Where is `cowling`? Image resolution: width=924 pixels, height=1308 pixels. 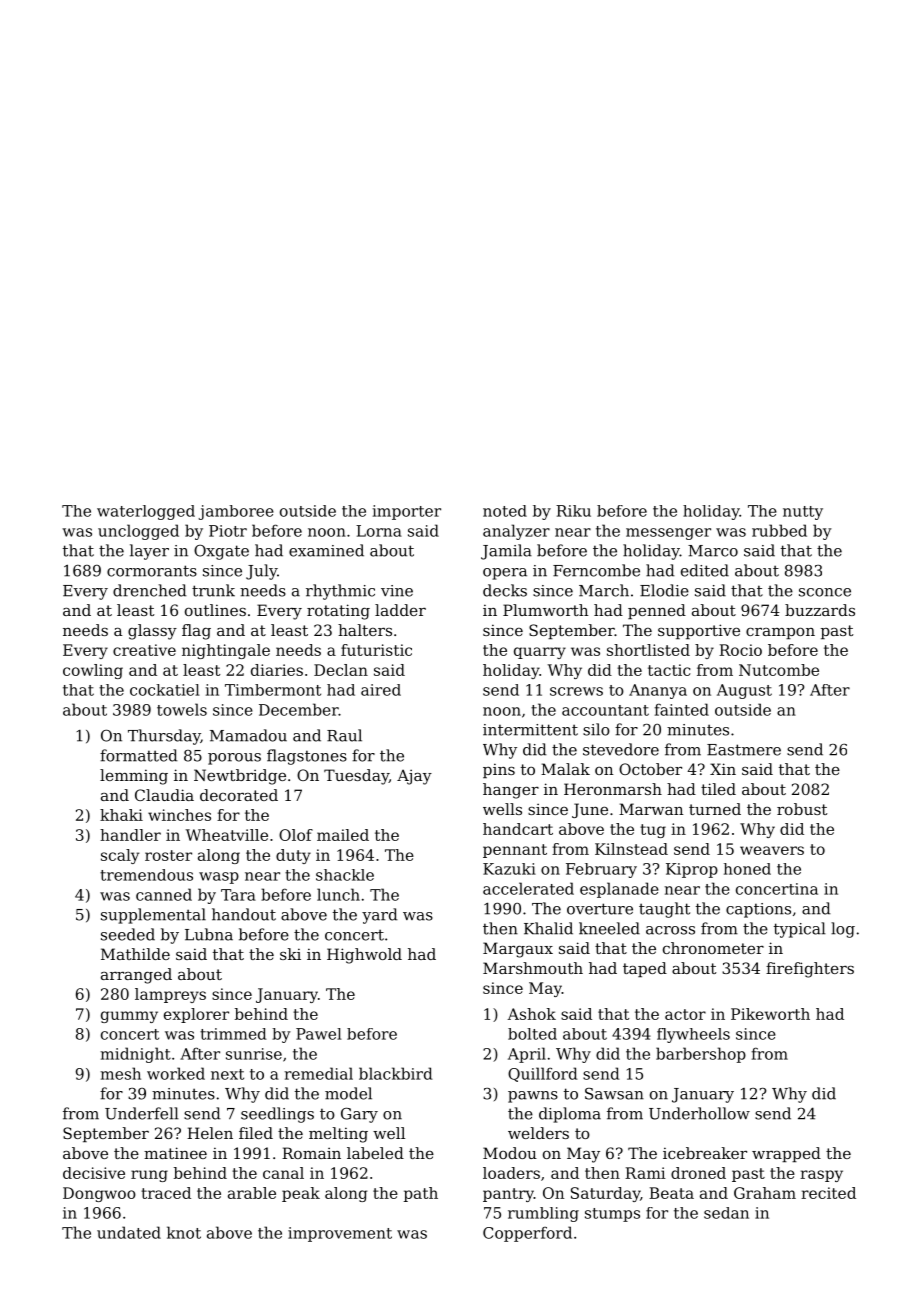
cowling is located at coordinates (93, 671).
